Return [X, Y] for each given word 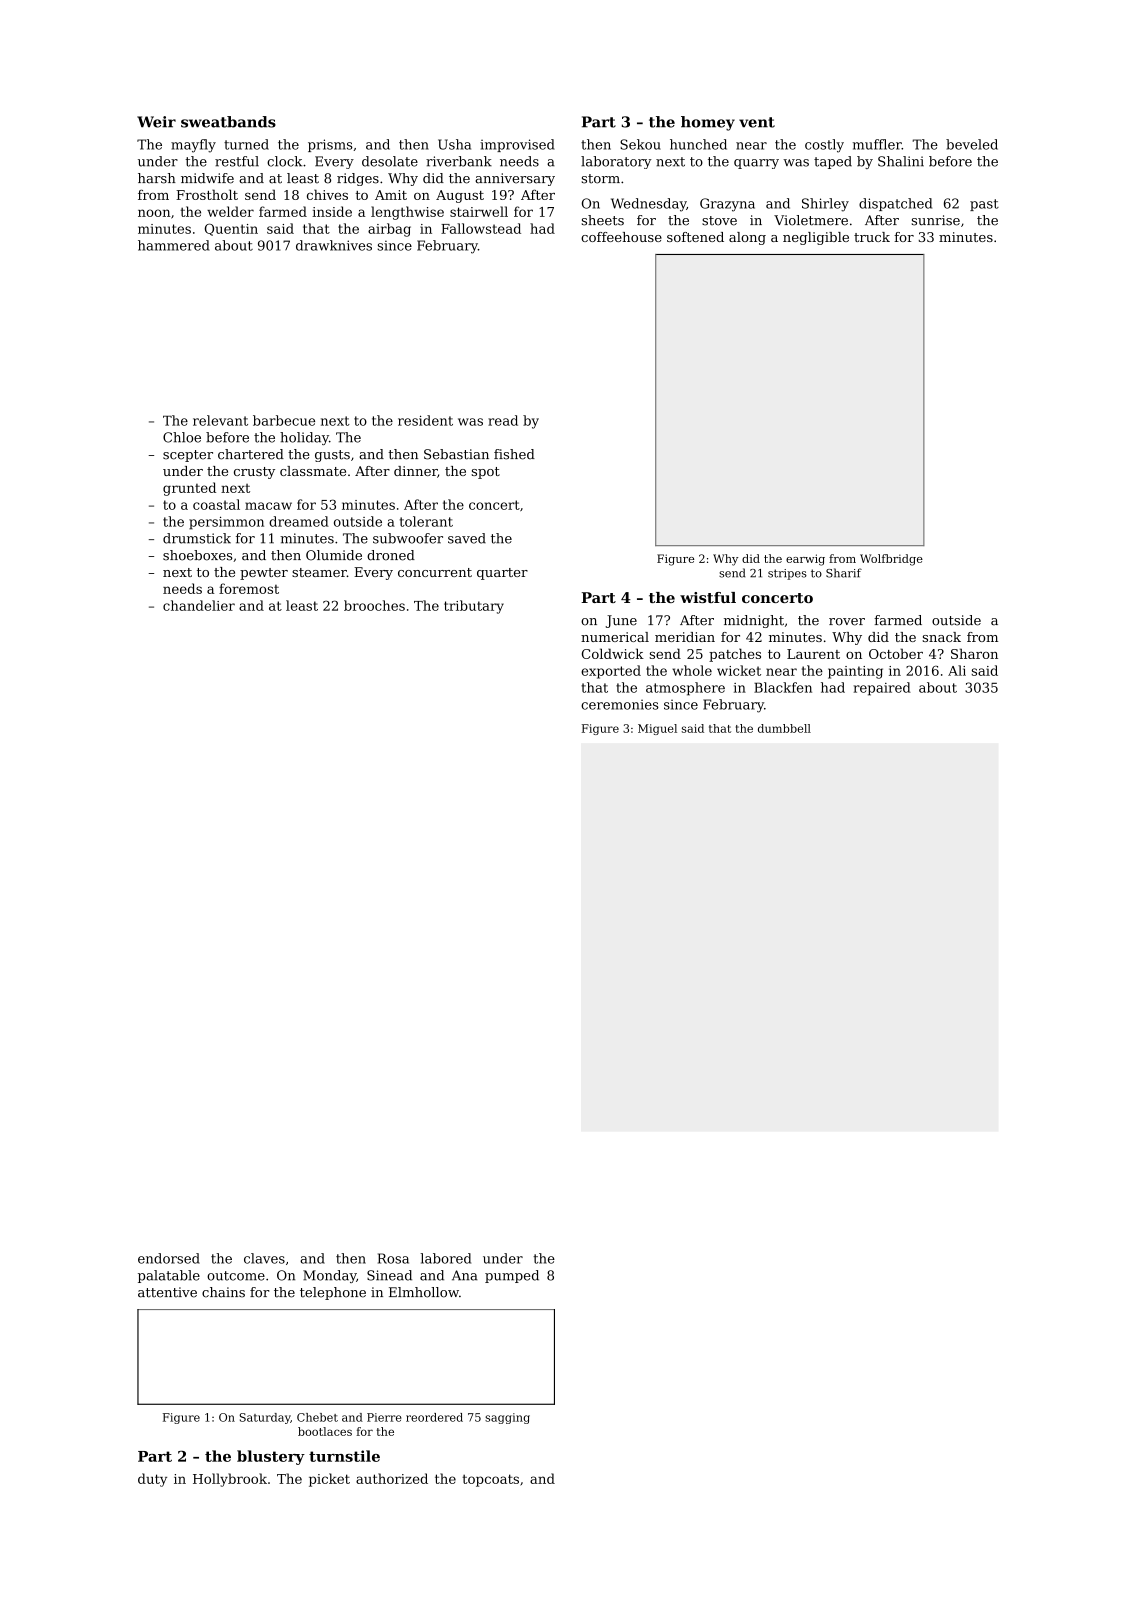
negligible [816, 238]
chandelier [199, 605]
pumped [512, 1276]
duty [152, 1480]
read [503, 420]
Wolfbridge [891, 560]
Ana [465, 1275]
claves [264, 1258]
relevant [220, 420]
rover [847, 622]
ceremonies [620, 705]
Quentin [231, 229]
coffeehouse [621, 237]
